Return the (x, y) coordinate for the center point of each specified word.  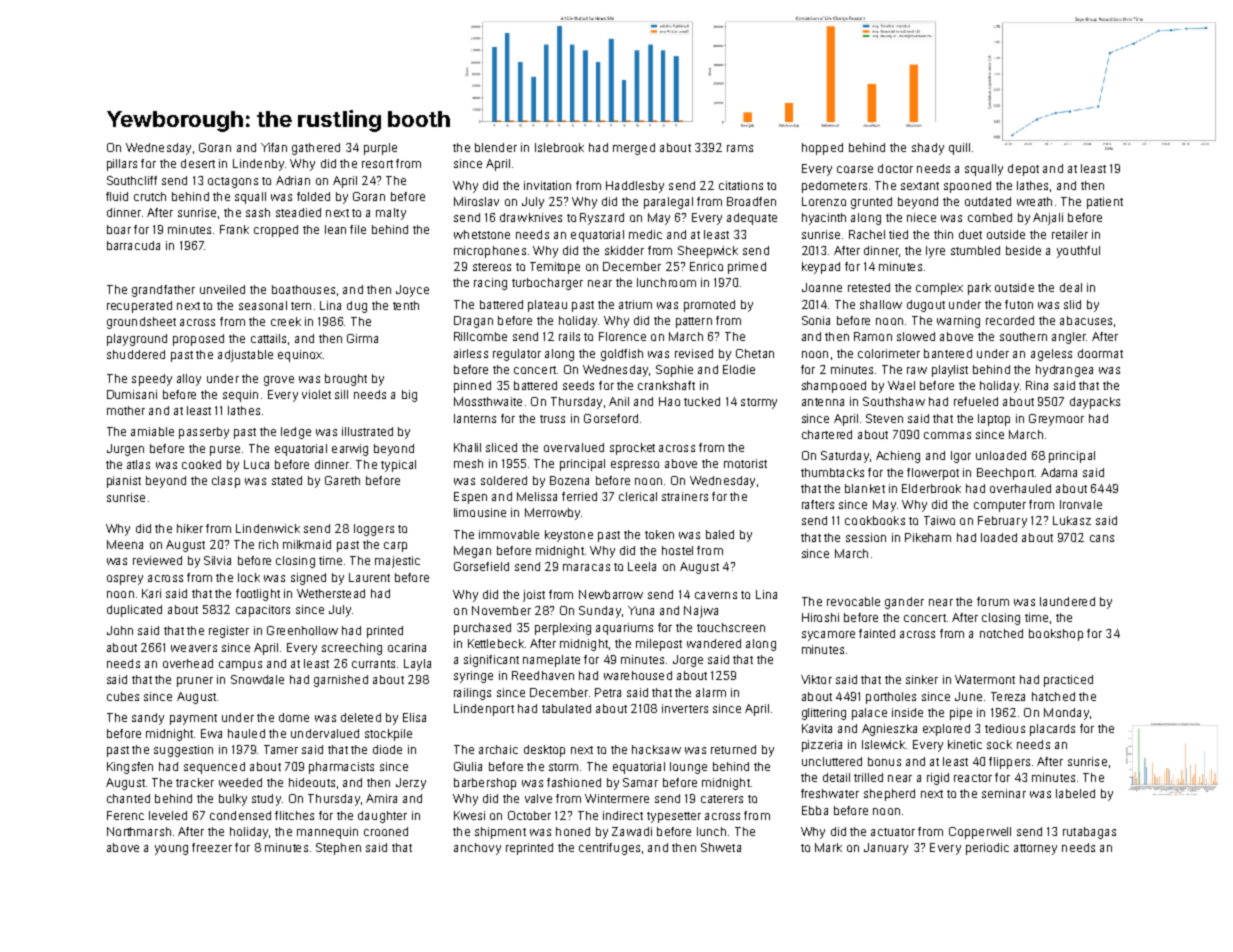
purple (380, 149)
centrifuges (609, 849)
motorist (745, 463)
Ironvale (1081, 504)
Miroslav (476, 201)
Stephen (338, 849)
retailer (1070, 234)
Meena (125, 544)
